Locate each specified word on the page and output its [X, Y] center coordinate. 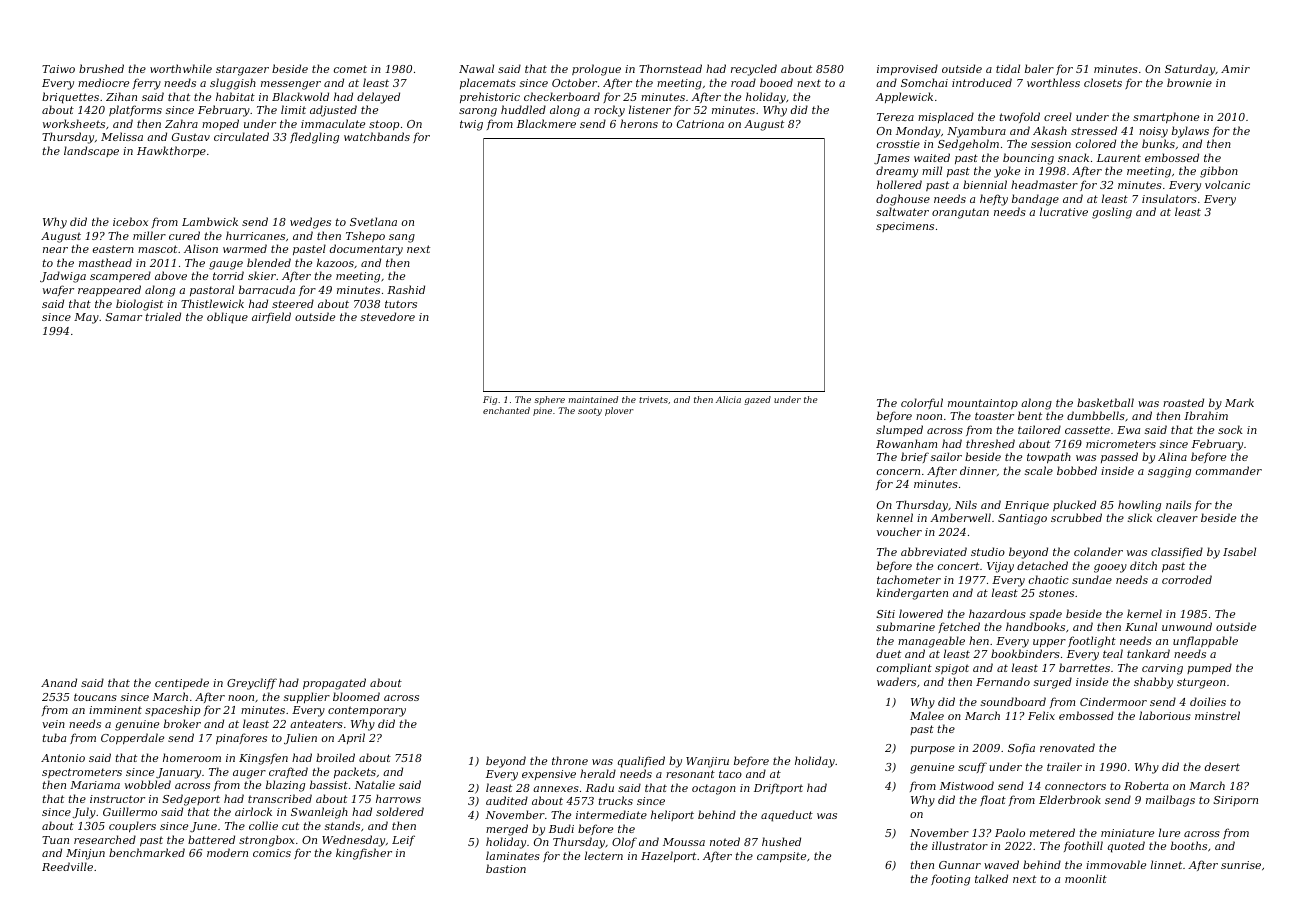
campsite [781, 857]
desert [1222, 766]
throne [570, 760]
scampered [120, 276]
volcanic [1227, 184]
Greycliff [252, 684]
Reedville [67, 866]
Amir [1235, 69]
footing [950, 880]
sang [402, 238]
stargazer [242, 70]
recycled [754, 70]
